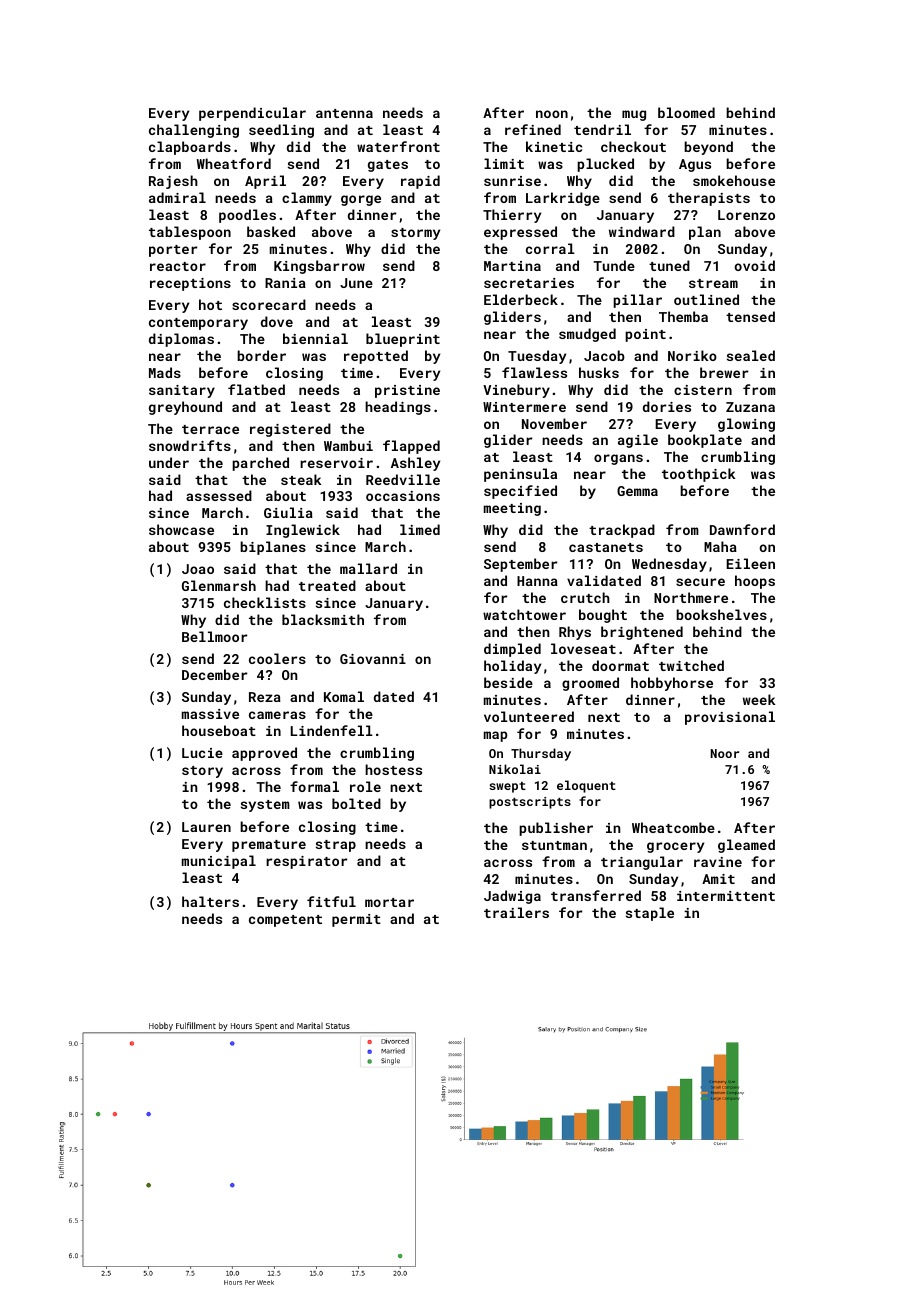  Describe the element at coordinates (721, 614) in the screenshot. I see `bookshelves` at that location.
